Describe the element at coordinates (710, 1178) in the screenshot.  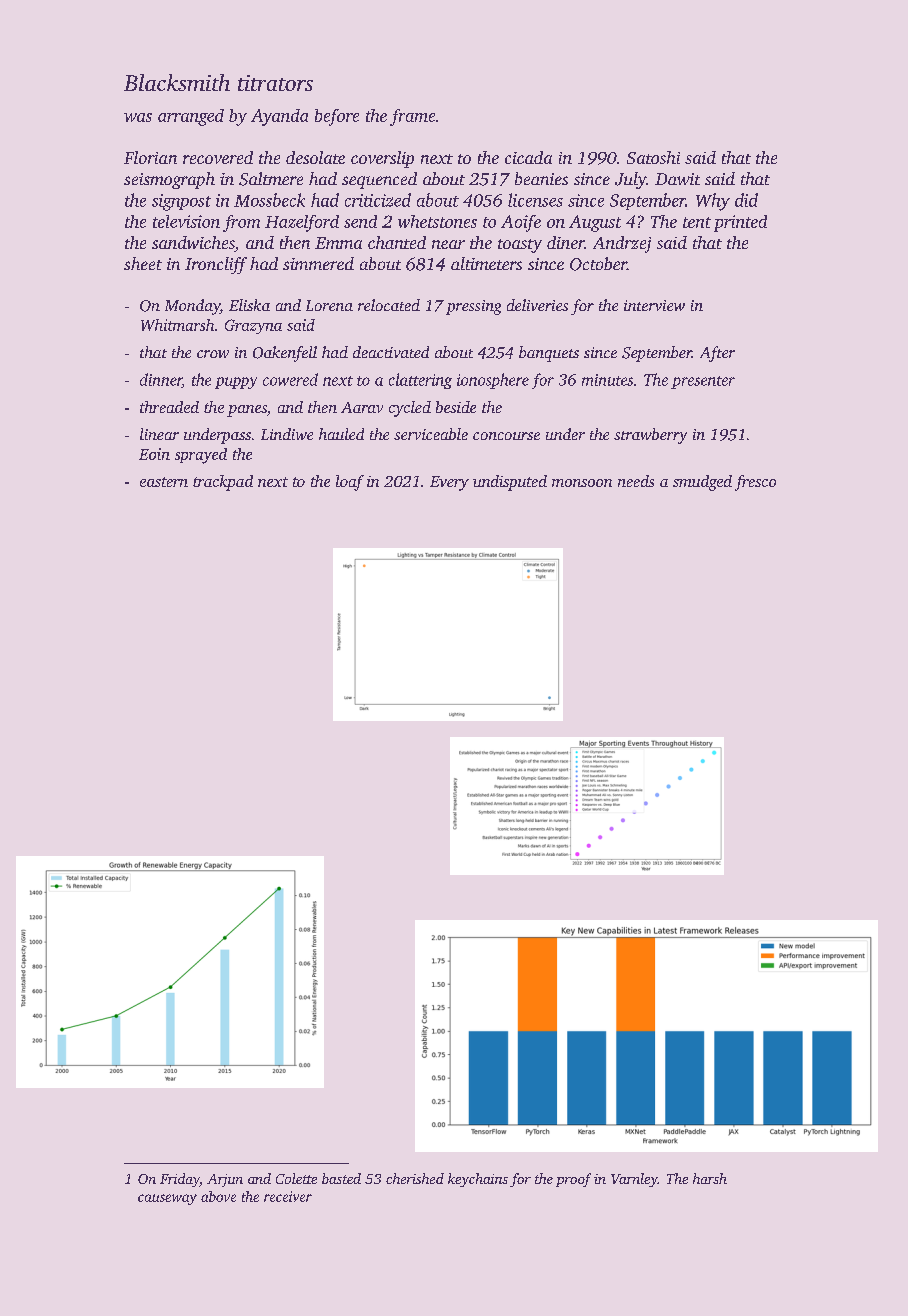
I see `harsh` at that location.
